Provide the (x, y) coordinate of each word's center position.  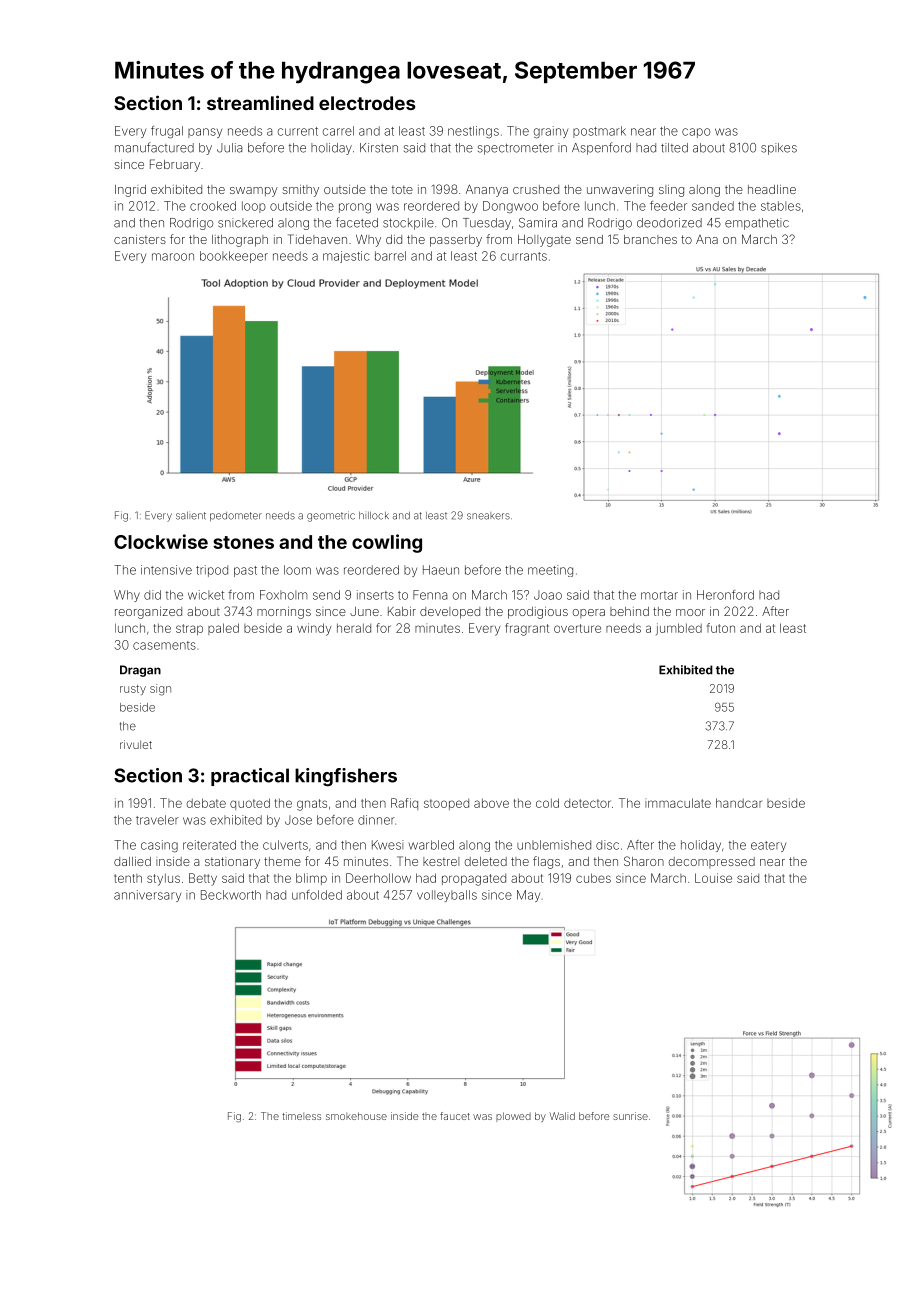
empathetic (757, 224)
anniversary (147, 896)
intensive (166, 570)
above (491, 803)
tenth (128, 878)
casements (164, 645)
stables (781, 206)
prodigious (538, 613)
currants (524, 256)
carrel (338, 131)
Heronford (725, 595)
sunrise (630, 1116)
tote (402, 190)
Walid (562, 1116)
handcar (739, 803)
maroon (173, 257)
